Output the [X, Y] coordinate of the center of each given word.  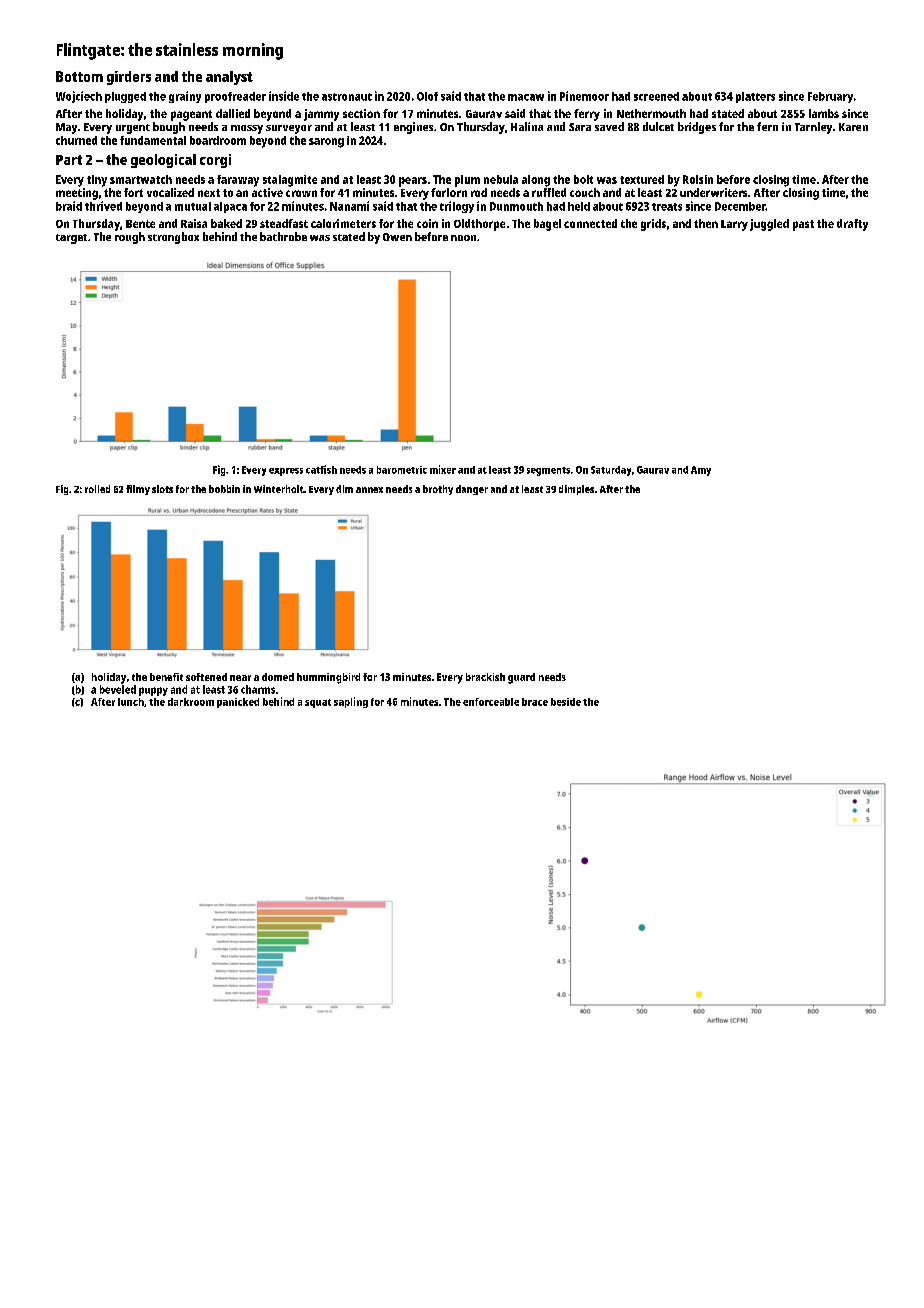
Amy [701, 471]
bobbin [224, 489]
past [803, 225]
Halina [527, 126]
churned [76, 140]
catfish [321, 469]
